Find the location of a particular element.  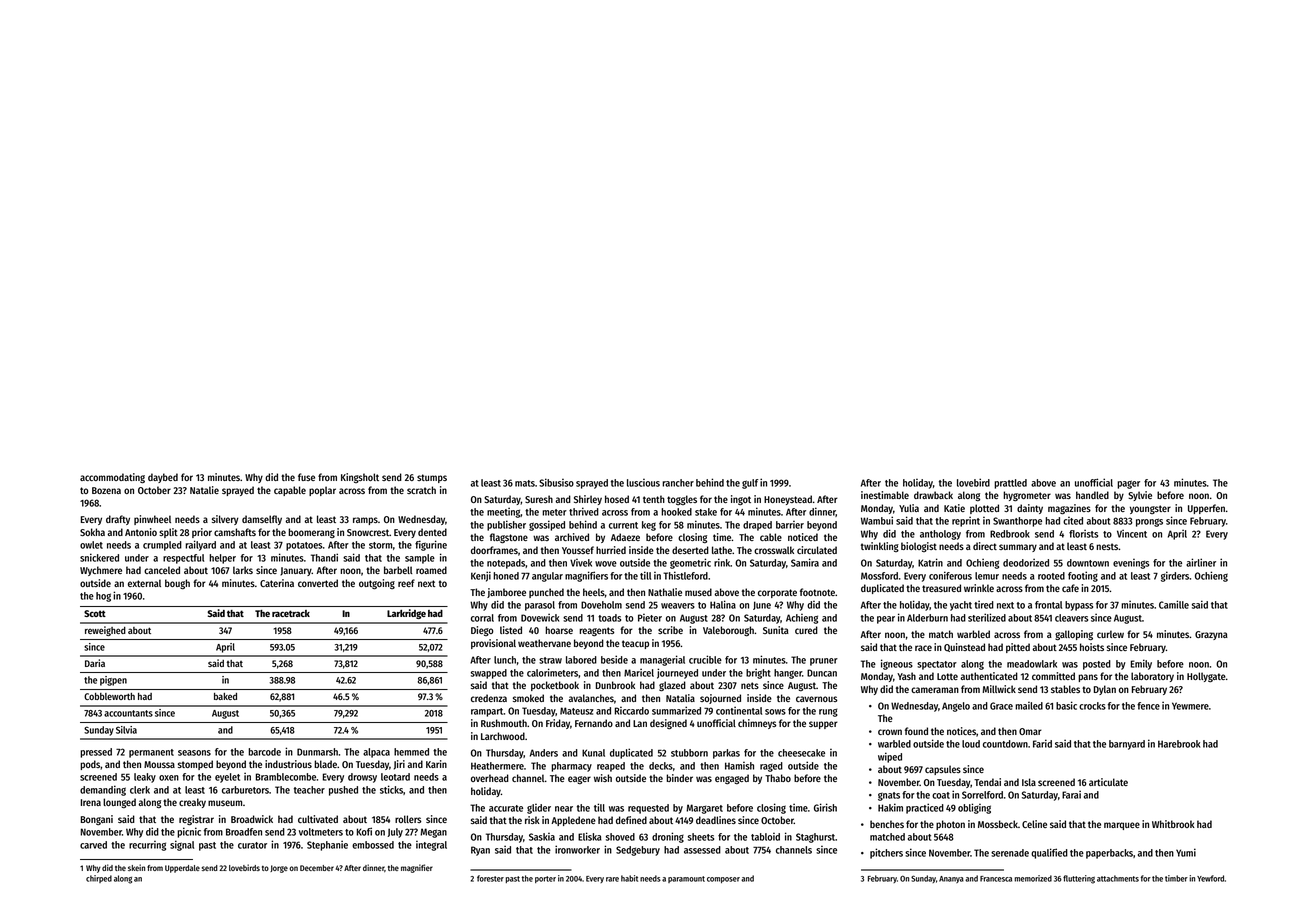

Rushmouth is located at coordinates (504, 723).
